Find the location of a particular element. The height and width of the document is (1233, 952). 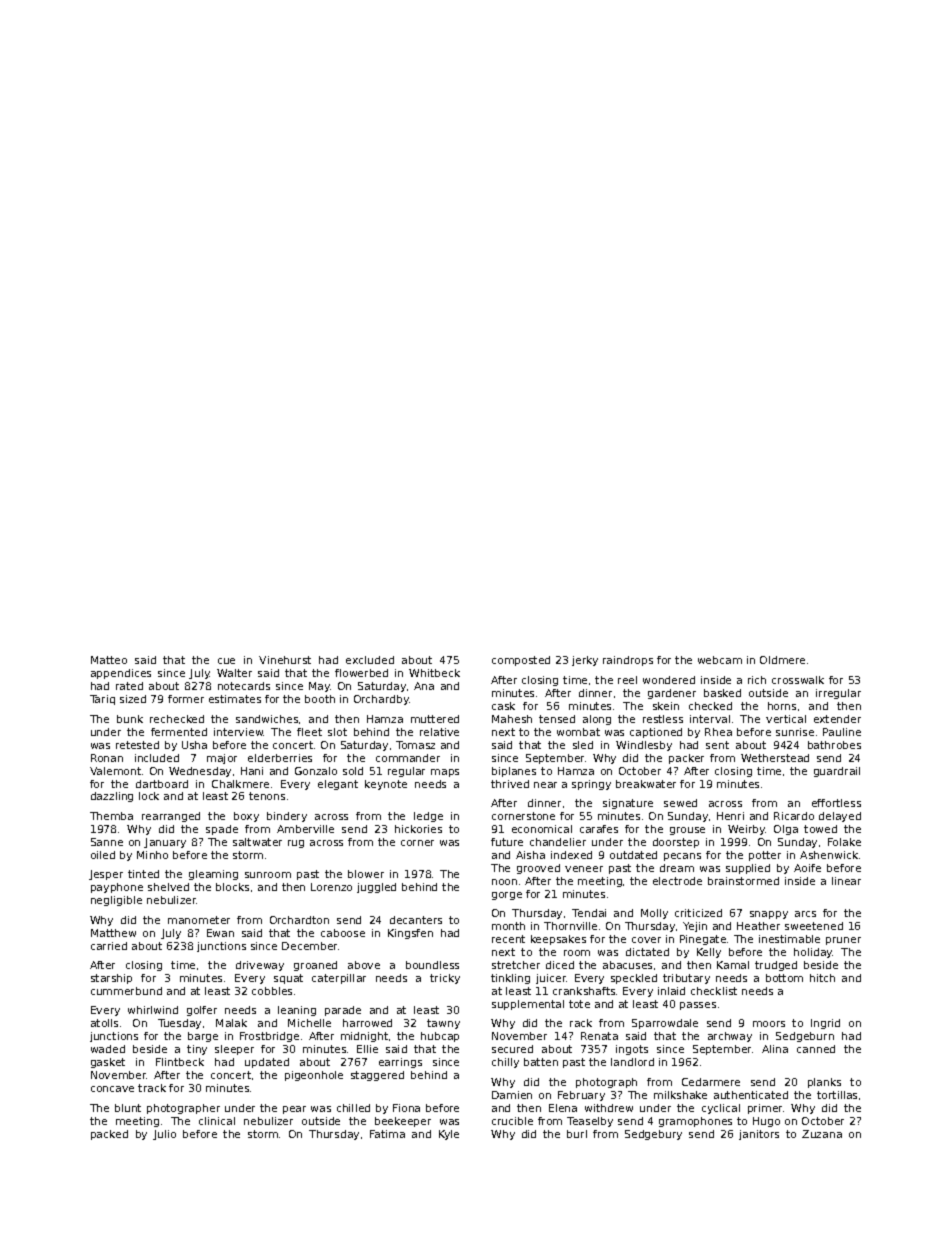

elderberries is located at coordinates (280, 758).
